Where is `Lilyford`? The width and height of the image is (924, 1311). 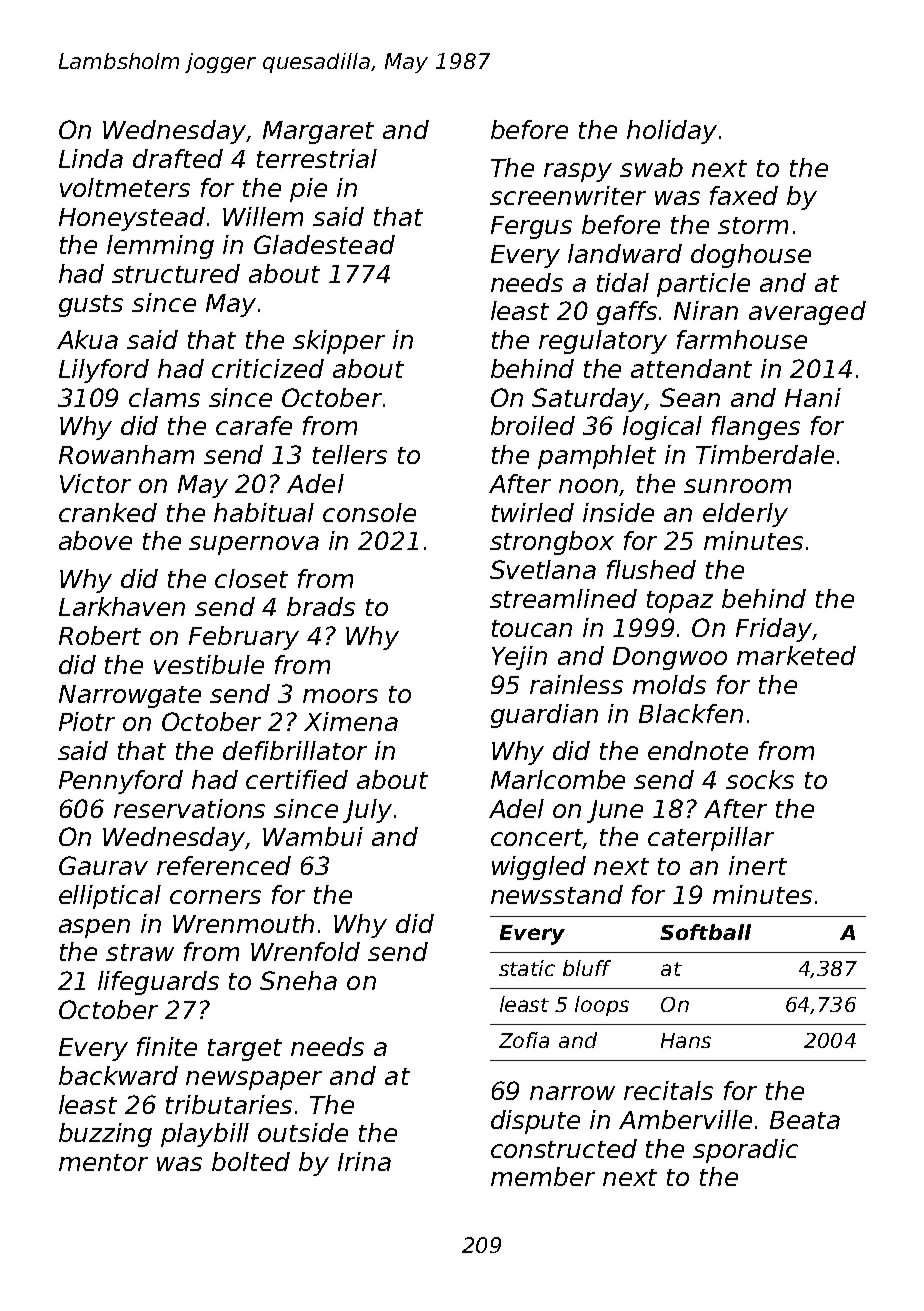 Lilyford is located at coordinates (104, 371).
